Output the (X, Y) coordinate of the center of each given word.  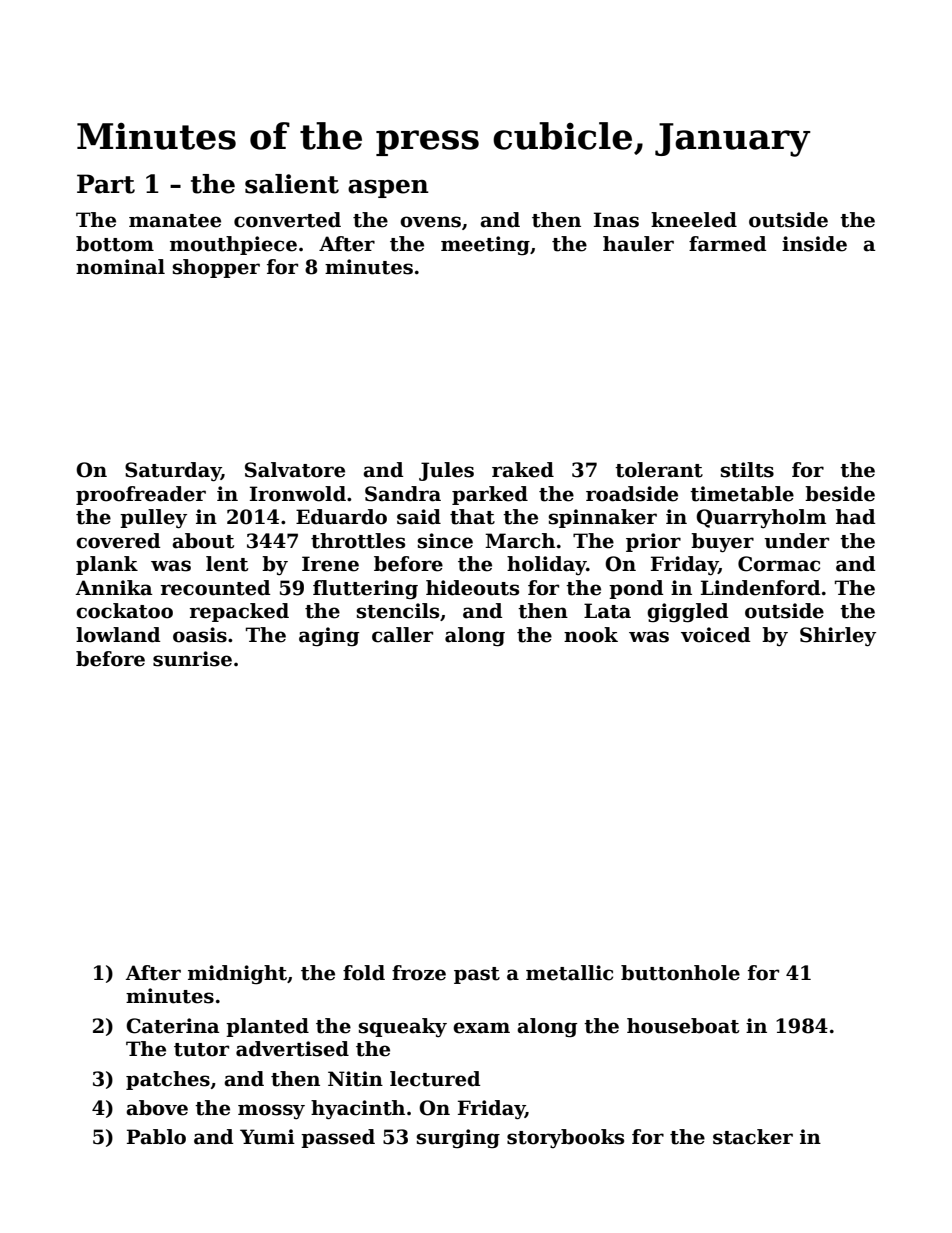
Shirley (838, 637)
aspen (388, 188)
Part (106, 184)
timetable (742, 494)
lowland (118, 635)
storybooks (565, 1138)
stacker (753, 1137)
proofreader (141, 495)
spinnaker (603, 518)
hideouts (472, 588)
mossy (271, 1111)
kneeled (694, 220)
